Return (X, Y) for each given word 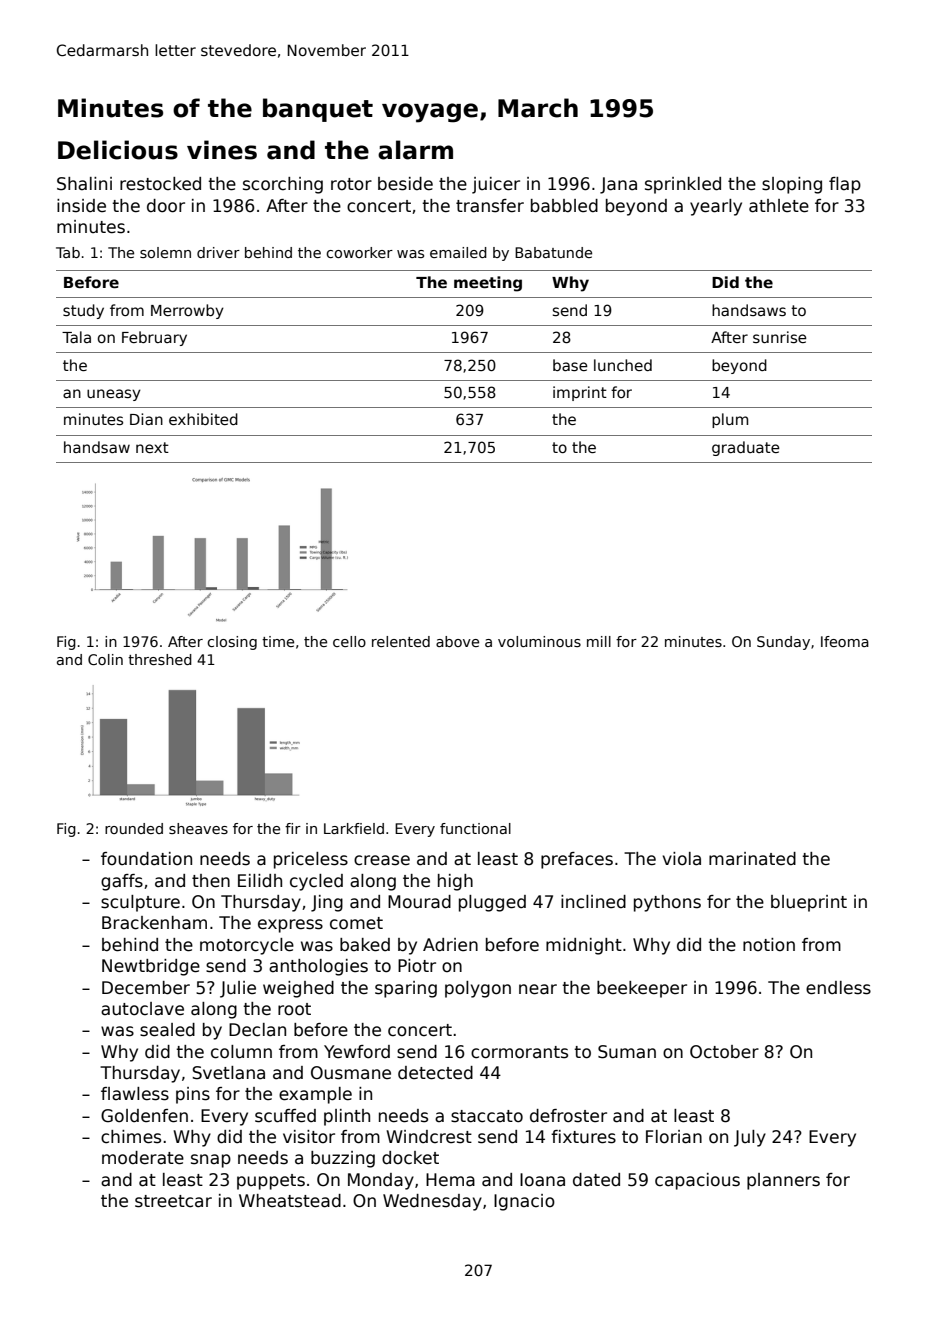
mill (599, 641)
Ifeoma (845, 641)
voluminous (539, 641)
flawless (135, 1094)
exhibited (203, 419)
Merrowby (187, 311)
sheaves (198, 828)
